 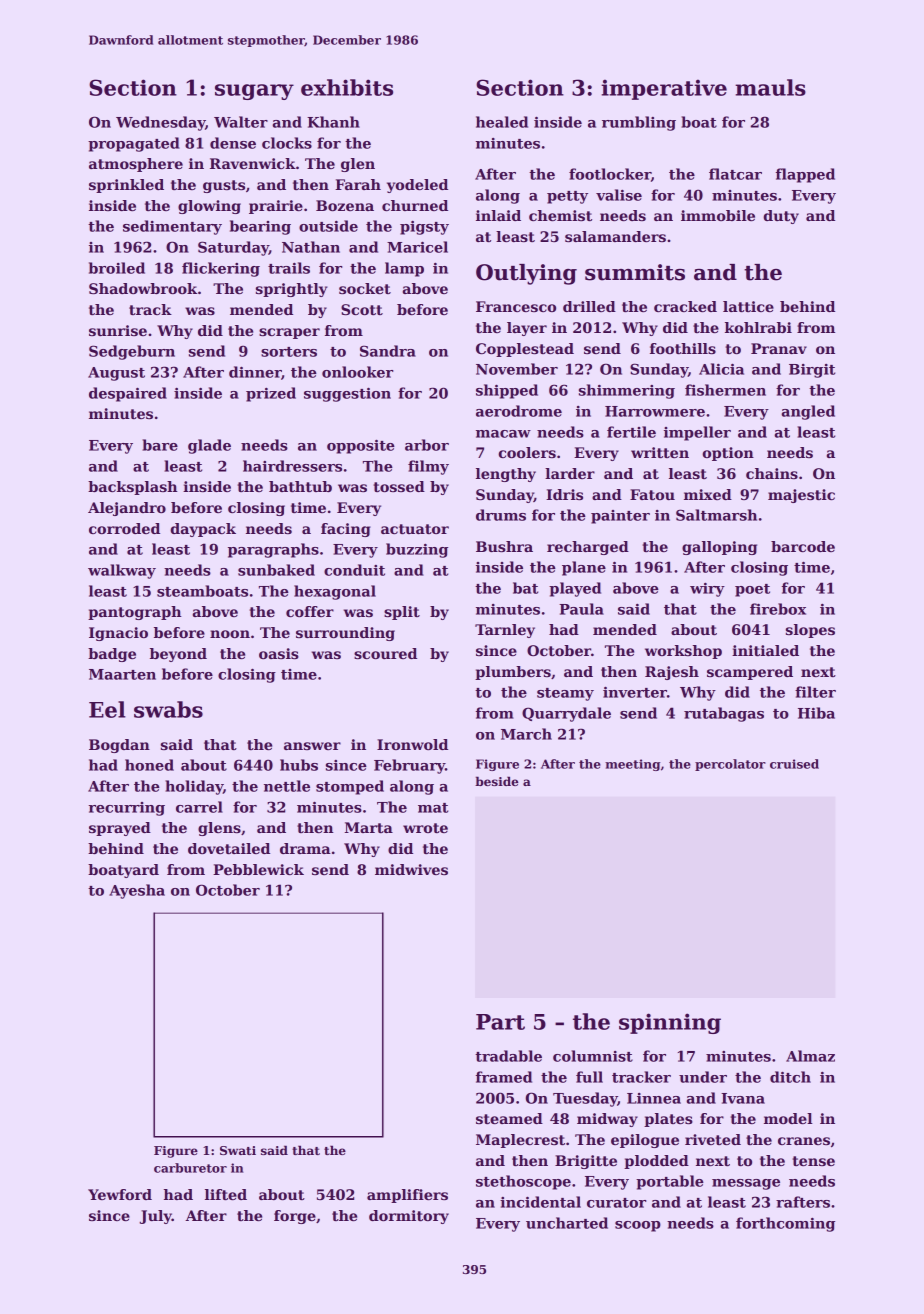 I want to click on dovetailed, so click(x=229, y=848).
